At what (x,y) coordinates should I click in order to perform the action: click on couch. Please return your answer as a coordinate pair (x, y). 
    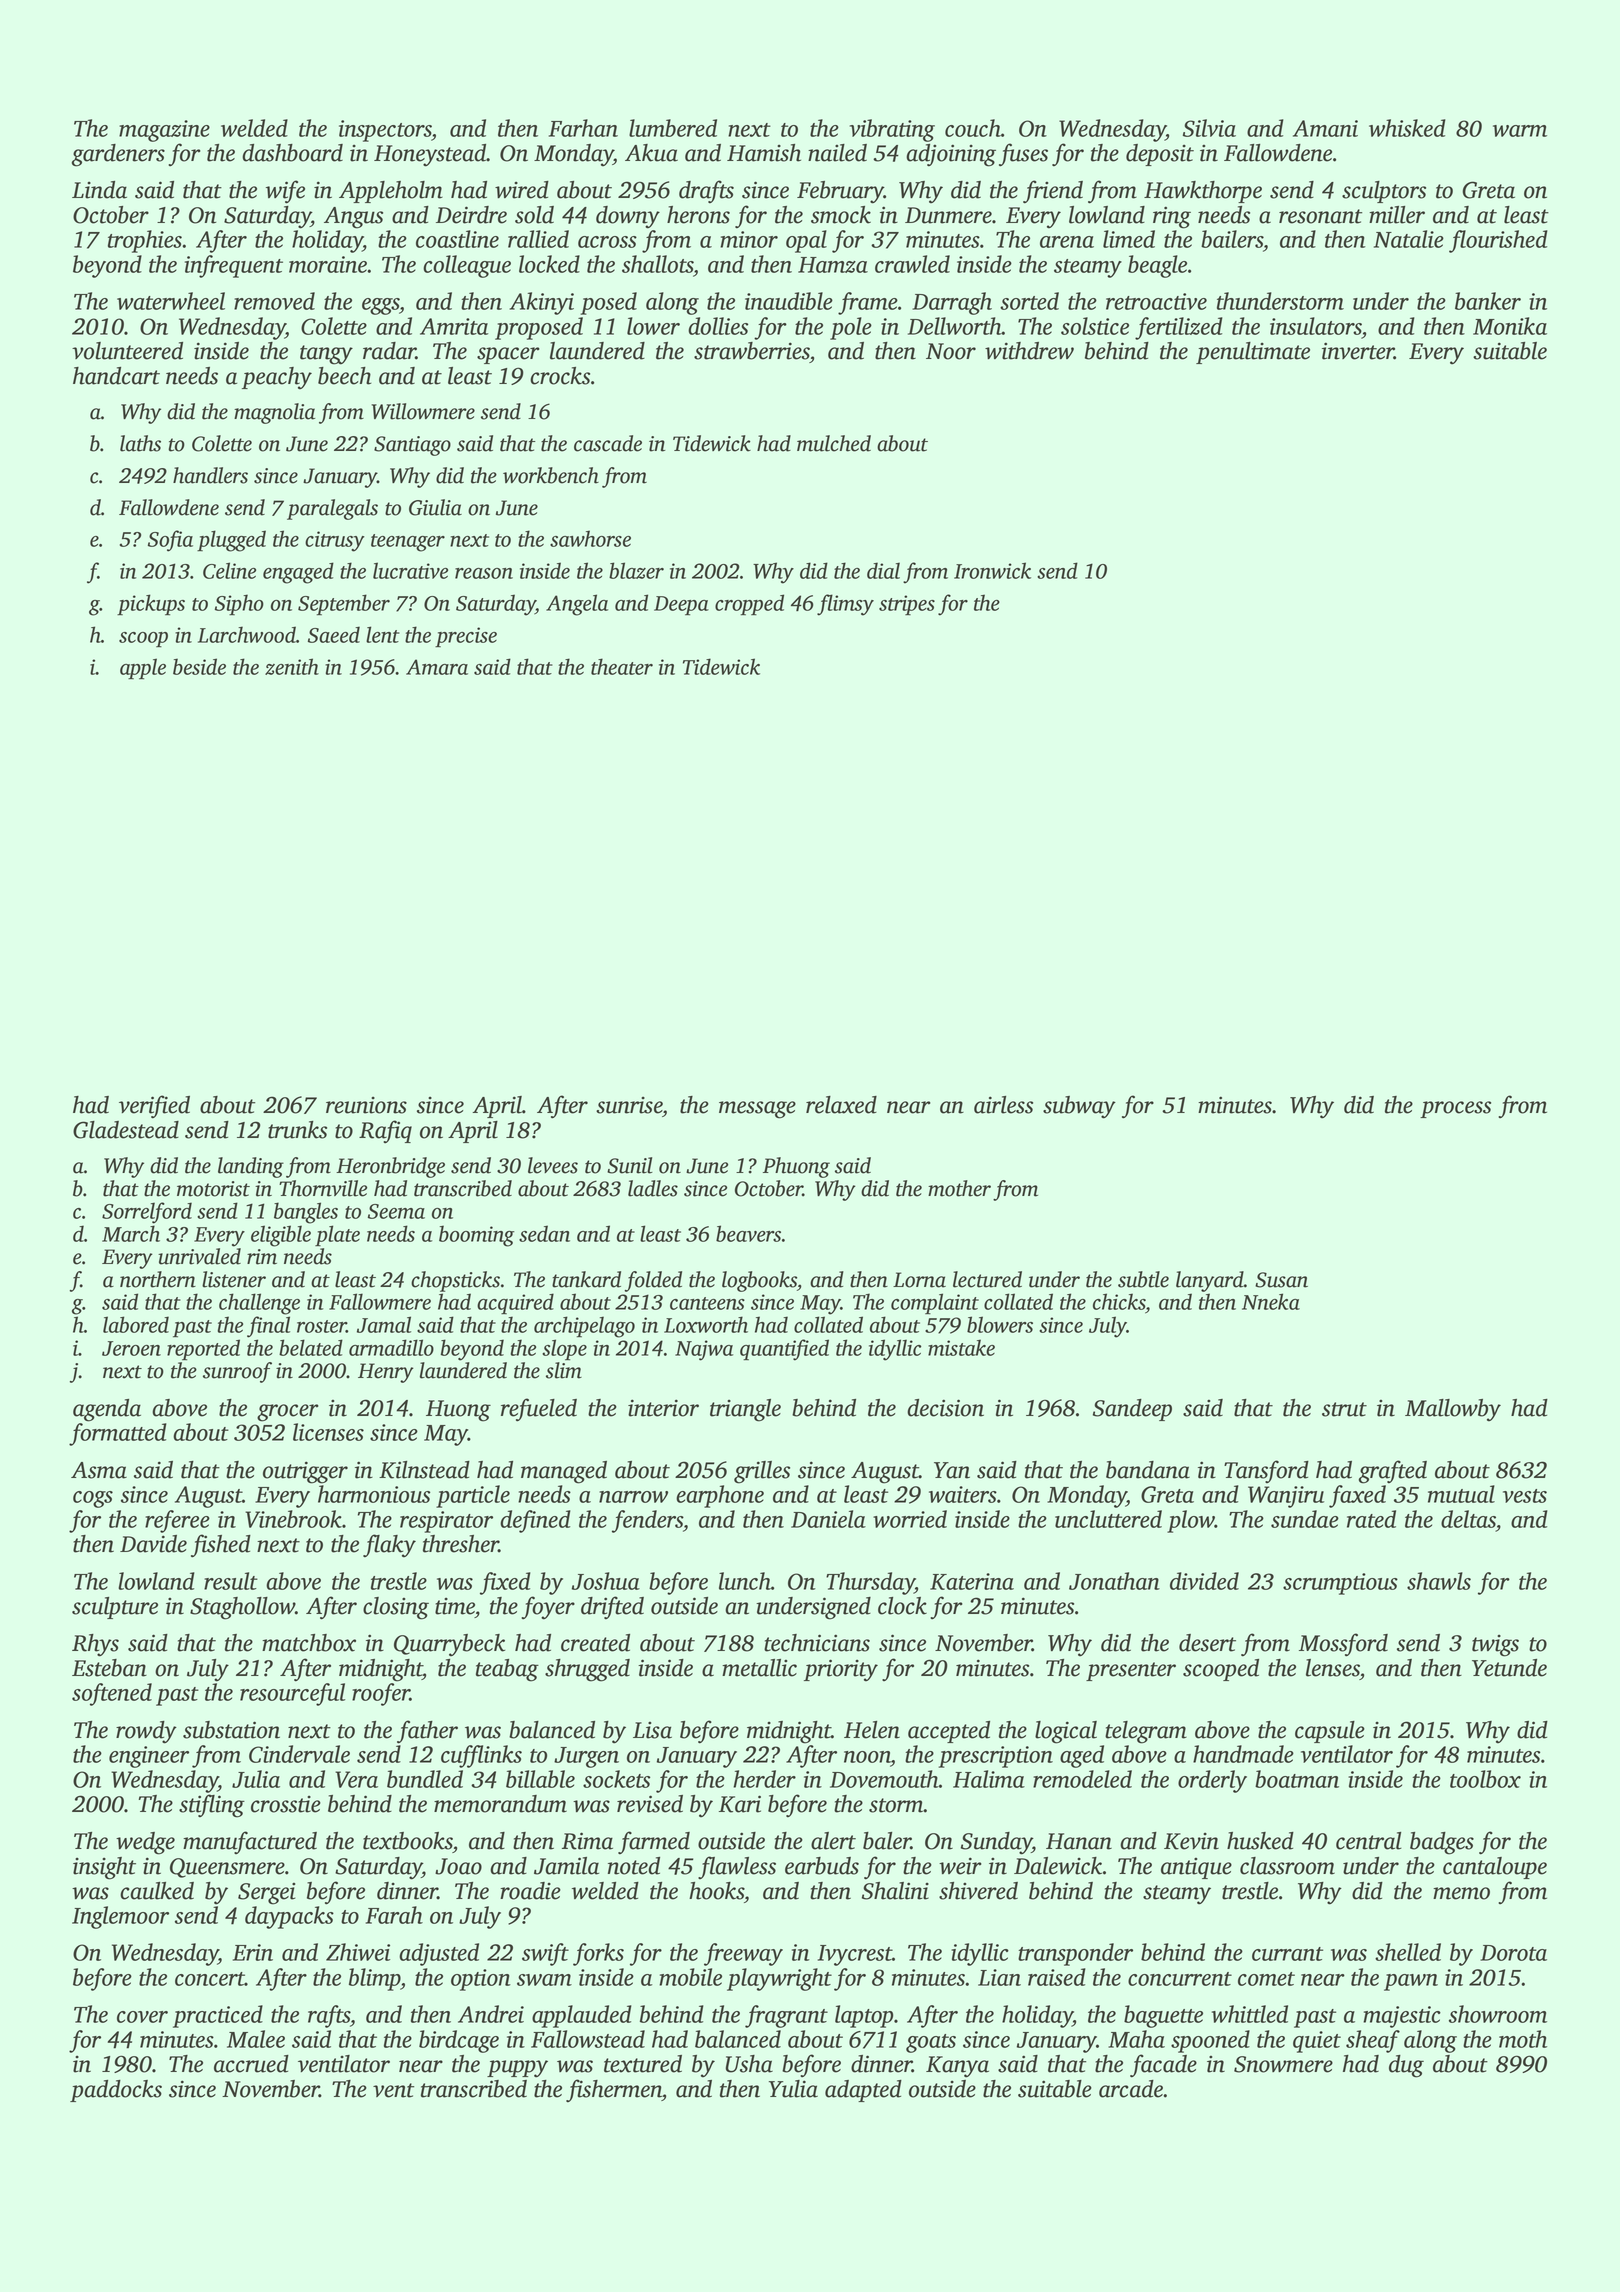
    Looking at the image, I should click on (973, 128).
